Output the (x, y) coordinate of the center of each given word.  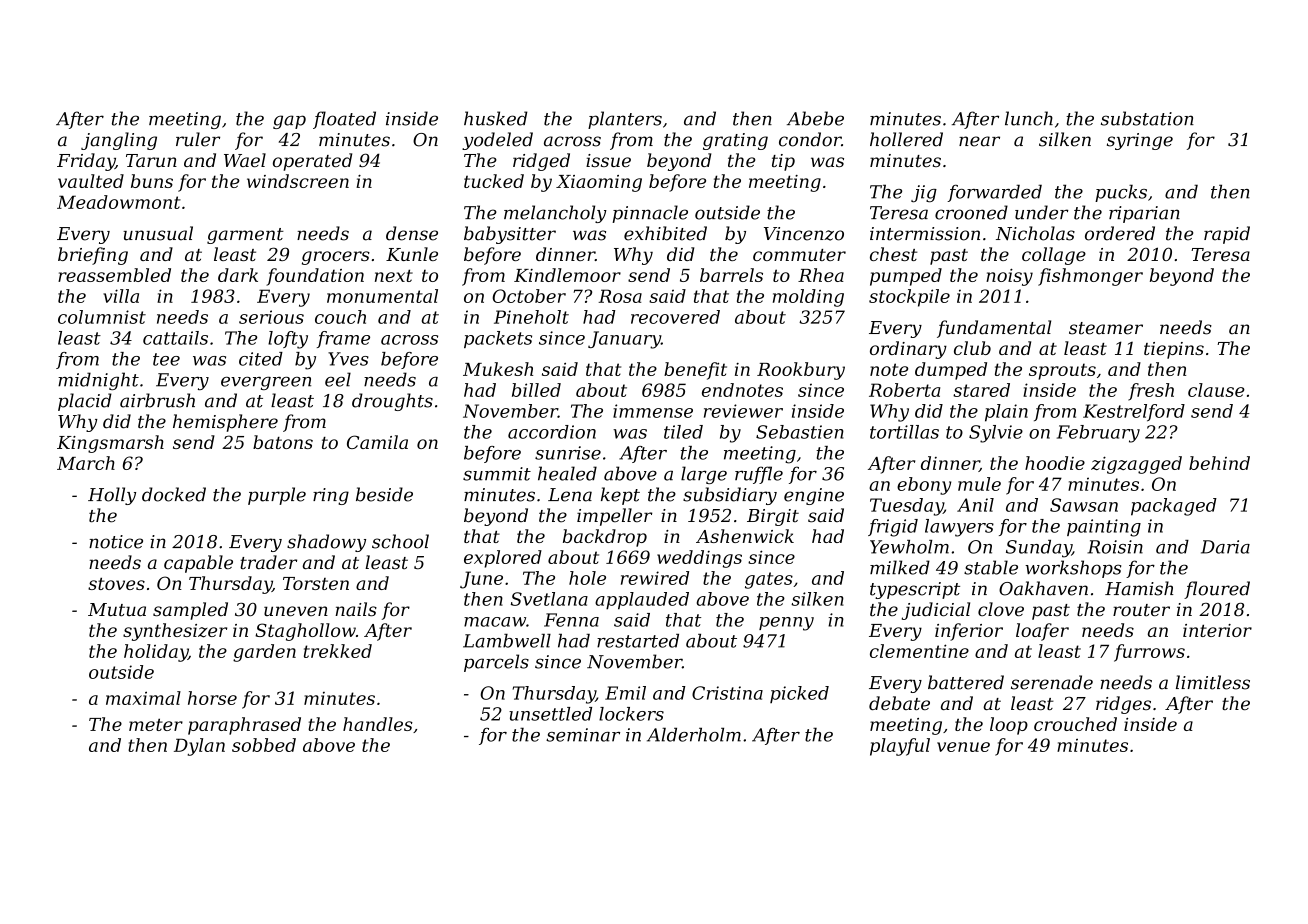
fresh (1151, 392)
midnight (98, 381)
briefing (93, 256)
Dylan (199, 747)
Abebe (815, 118)
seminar (583, 735)
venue (963, 747)
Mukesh (498, 369)
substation (1147, 118)
